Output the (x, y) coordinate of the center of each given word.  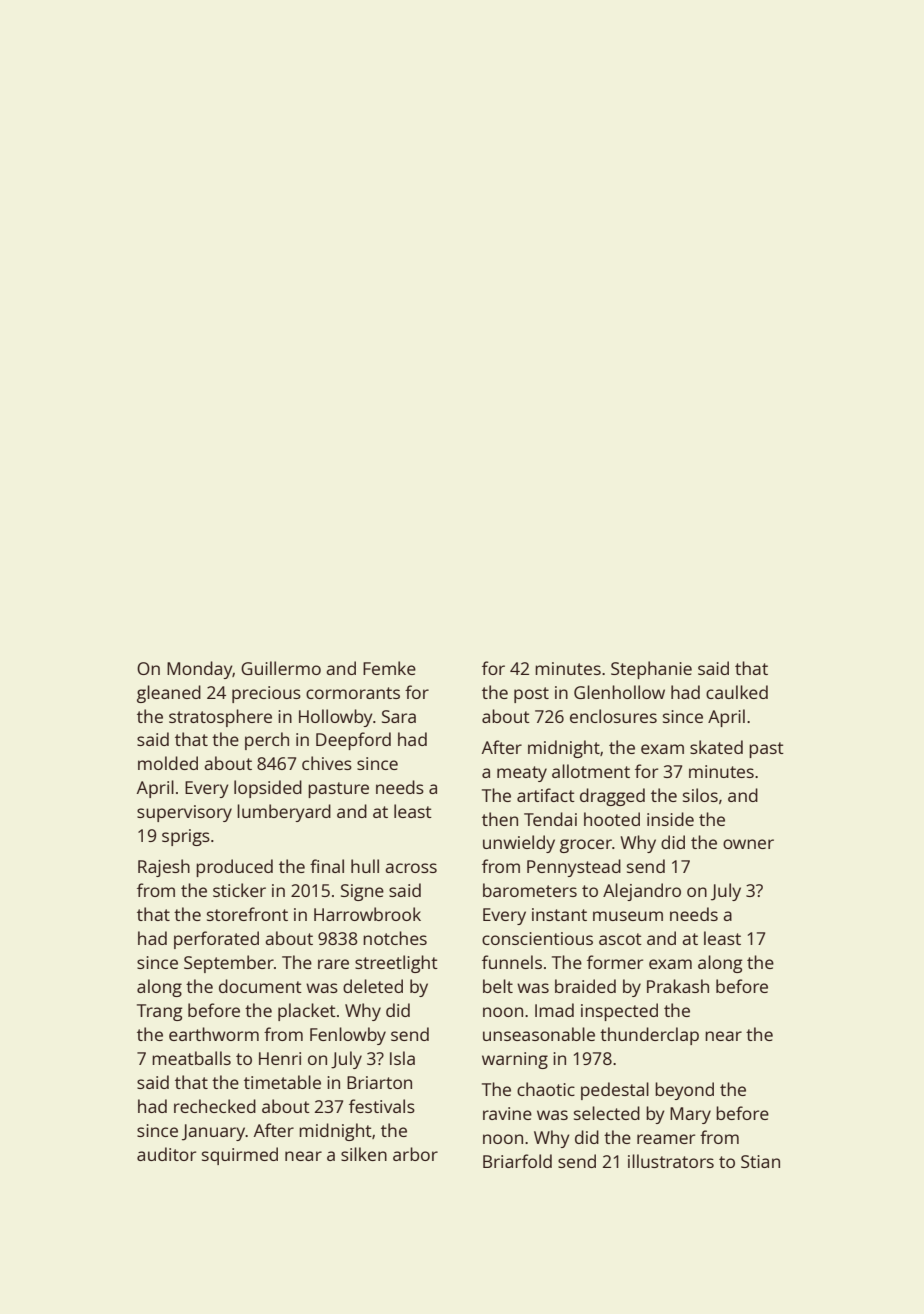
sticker (239, 890)
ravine (507, 1113)
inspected (619, 1012)
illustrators (671, 1161)
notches (395, 938)
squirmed (240, 1156)
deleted (373, 986)
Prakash (678, 986)
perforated (216, 940)
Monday (200, 670)
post (531, 695)
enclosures (613, 716)
